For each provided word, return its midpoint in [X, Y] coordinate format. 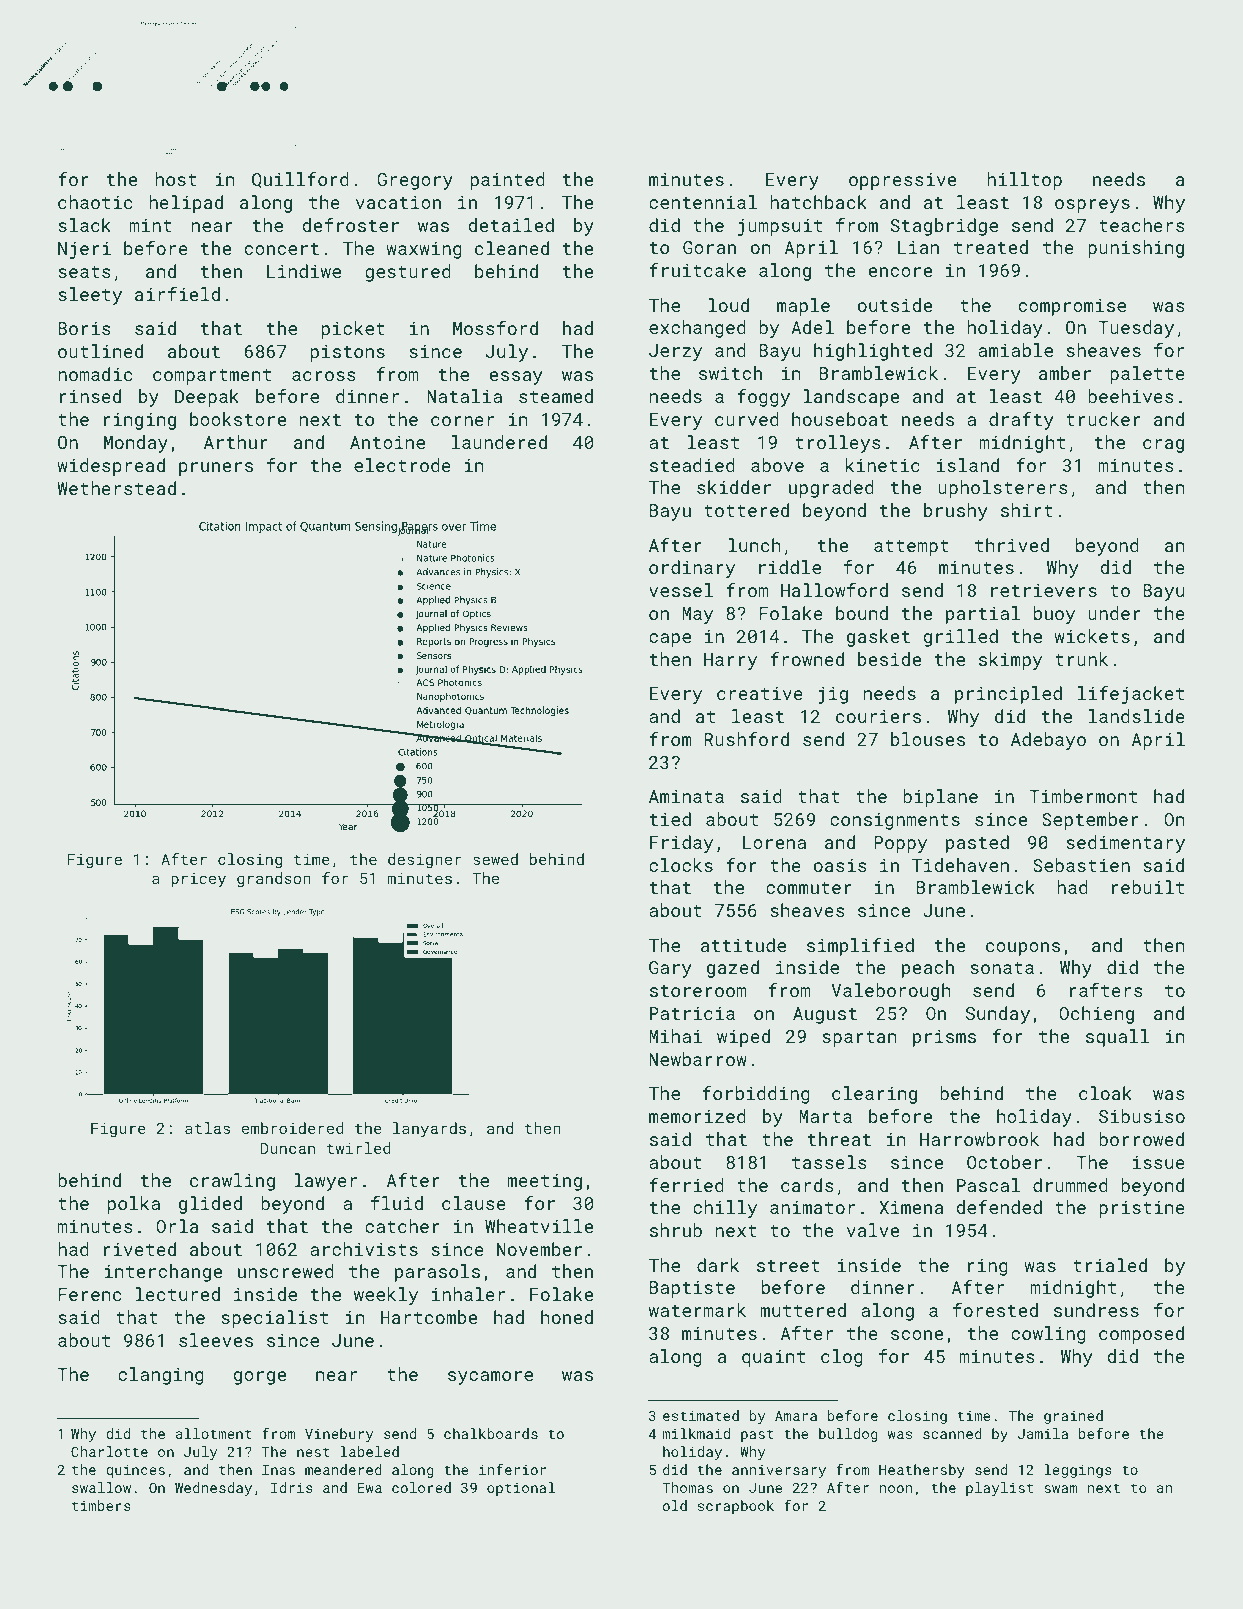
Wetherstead [116, 488]
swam [1061, 1489]
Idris [292, 1487]
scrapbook [736, 1507]
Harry [730, 661]
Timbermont [1083, 796]
